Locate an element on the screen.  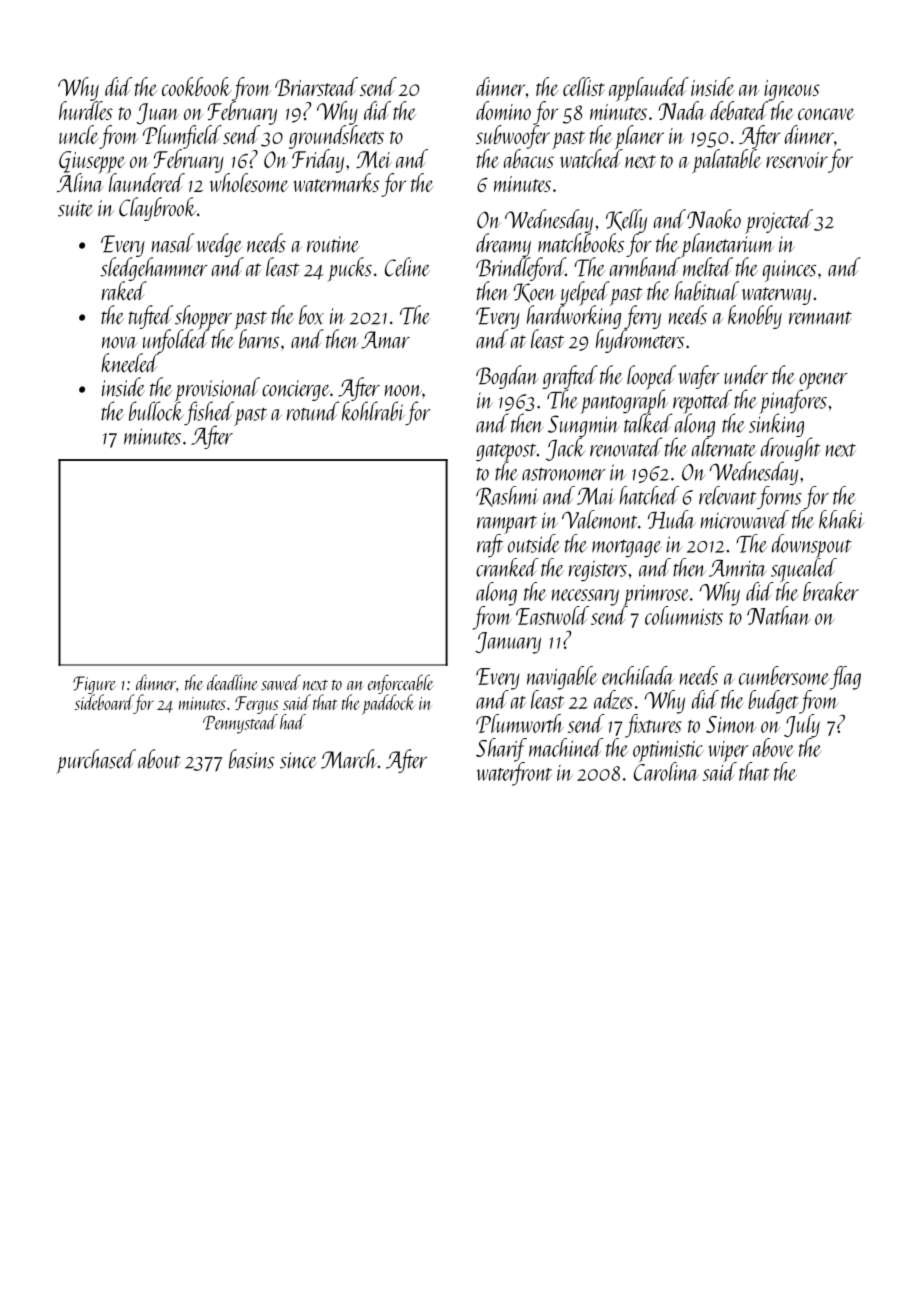
habitual is located at coordinates (707, 291).
